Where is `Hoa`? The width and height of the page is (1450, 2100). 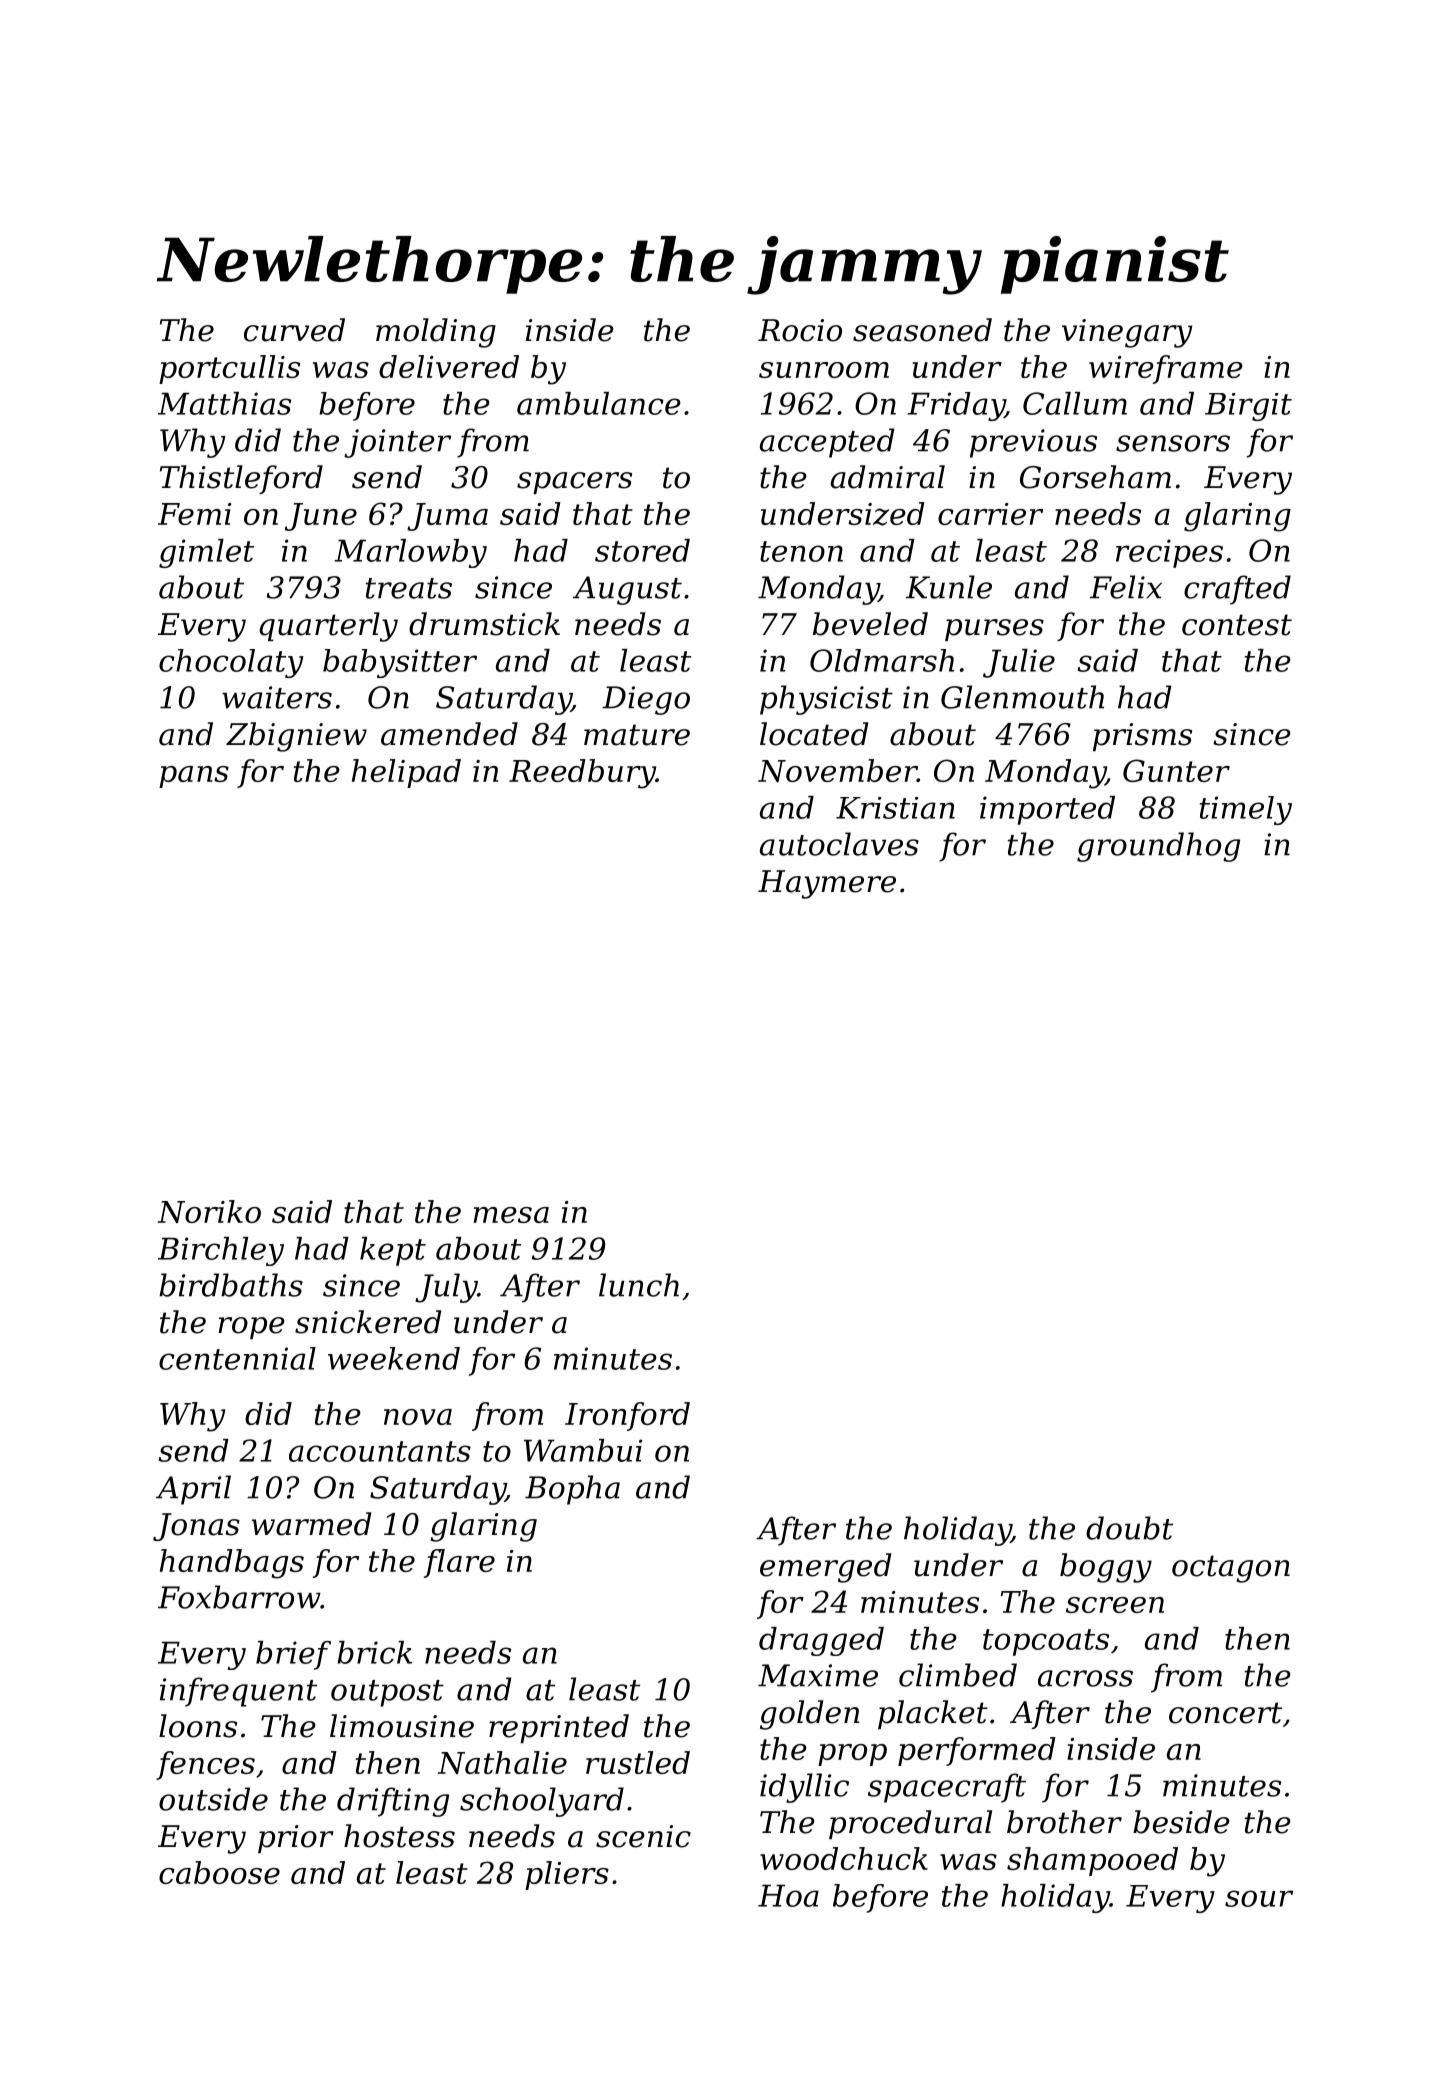
Hoa is located at coordinates (788, 1895).
